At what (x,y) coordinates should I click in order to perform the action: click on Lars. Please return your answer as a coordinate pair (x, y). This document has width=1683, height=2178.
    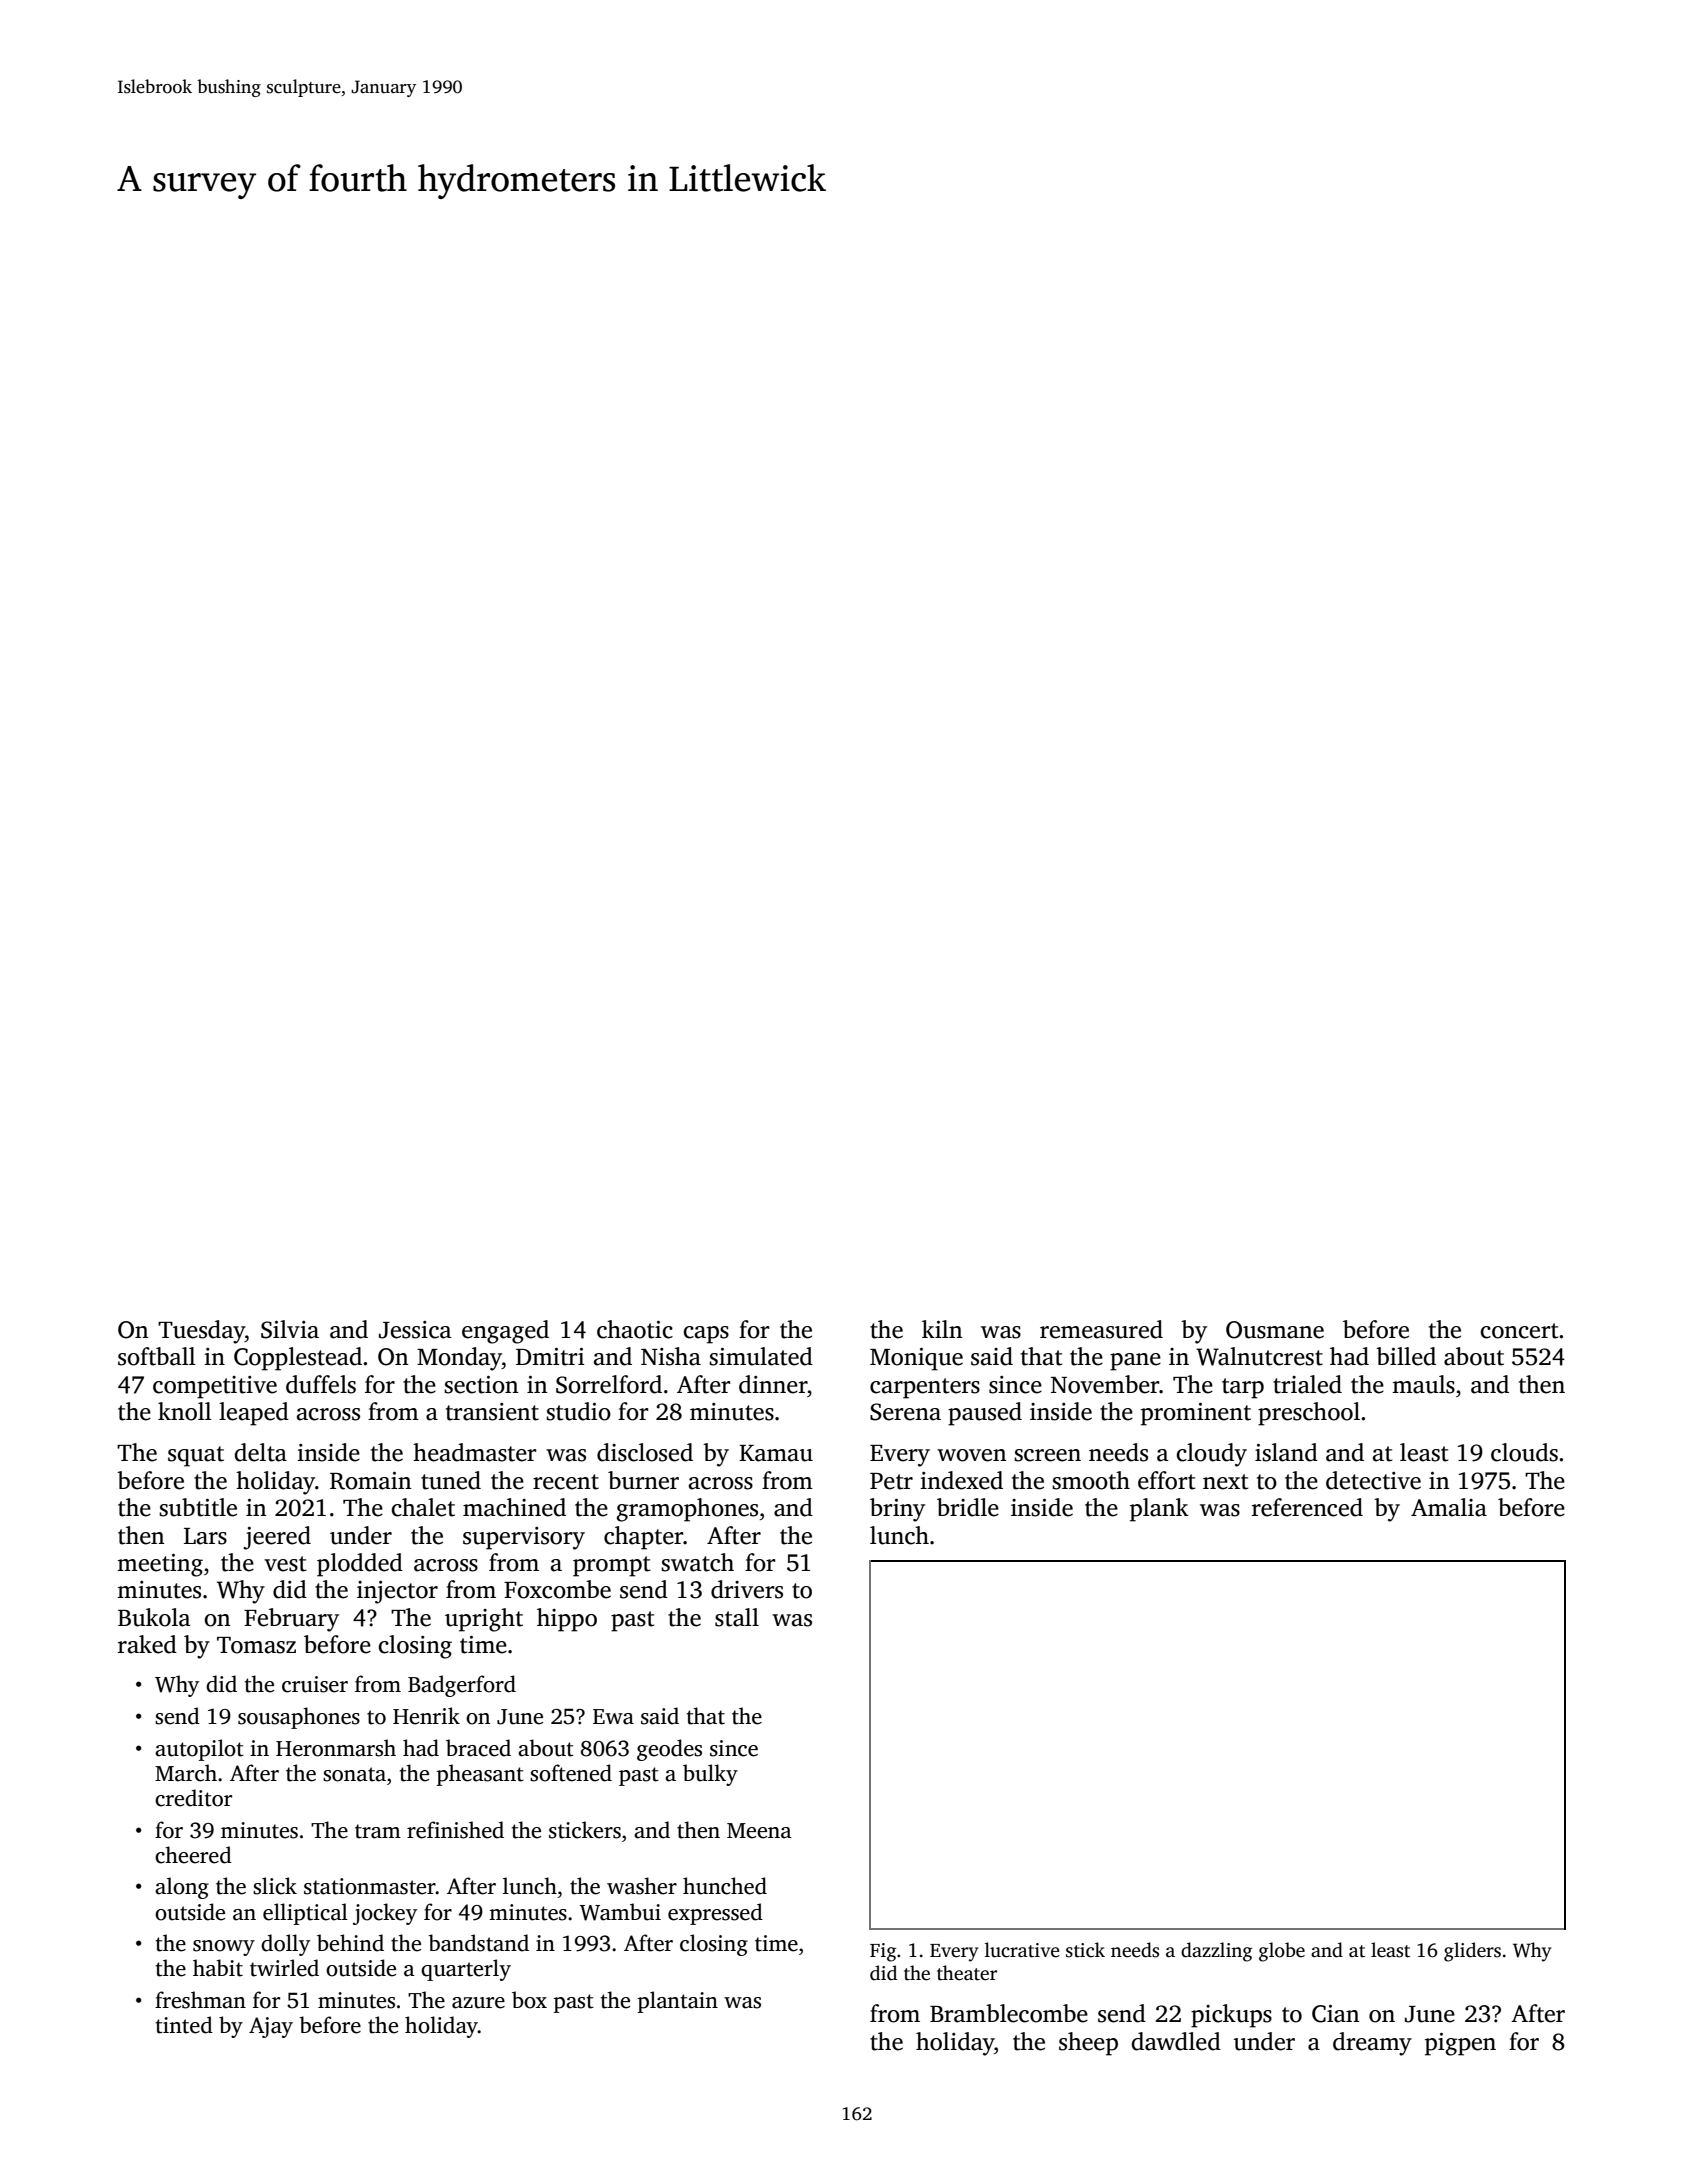
    Looking at the image, I should click on (205, 1536).
